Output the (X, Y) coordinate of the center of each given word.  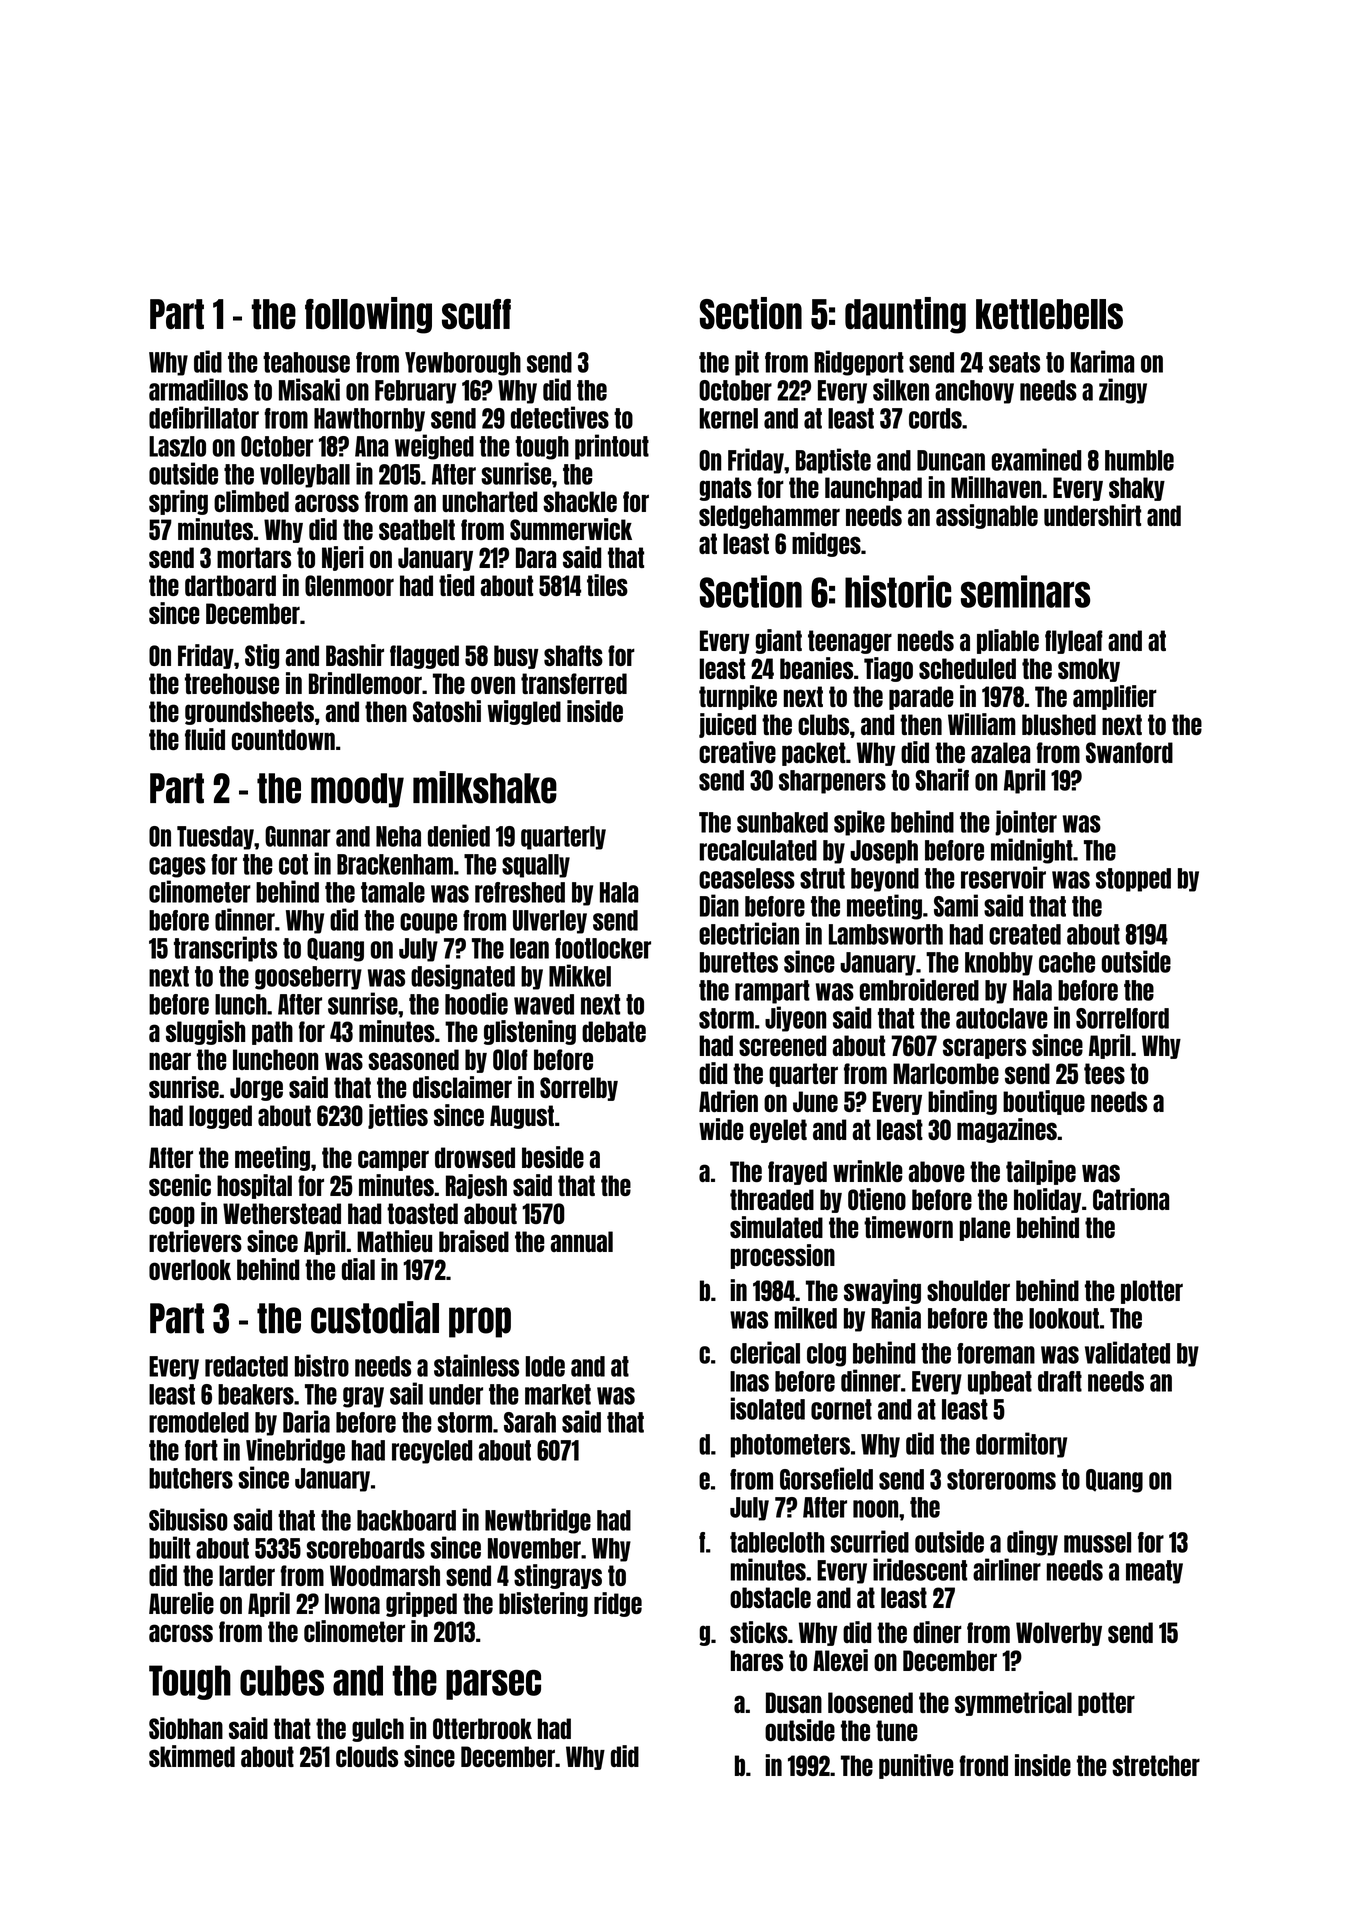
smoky (1089, 670)
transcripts (225, 949)
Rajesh (476, 1186)
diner (937, 1632)
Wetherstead (282, 1213)
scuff (476, 314)
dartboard (230, 585)
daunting (905, 315)
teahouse (306, 362)
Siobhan (186, 1728)
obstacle (770, 1597)
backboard (406, 1520)
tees (1104, 1073)
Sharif (942, 779)
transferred (574, 683)
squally (536, 866)
